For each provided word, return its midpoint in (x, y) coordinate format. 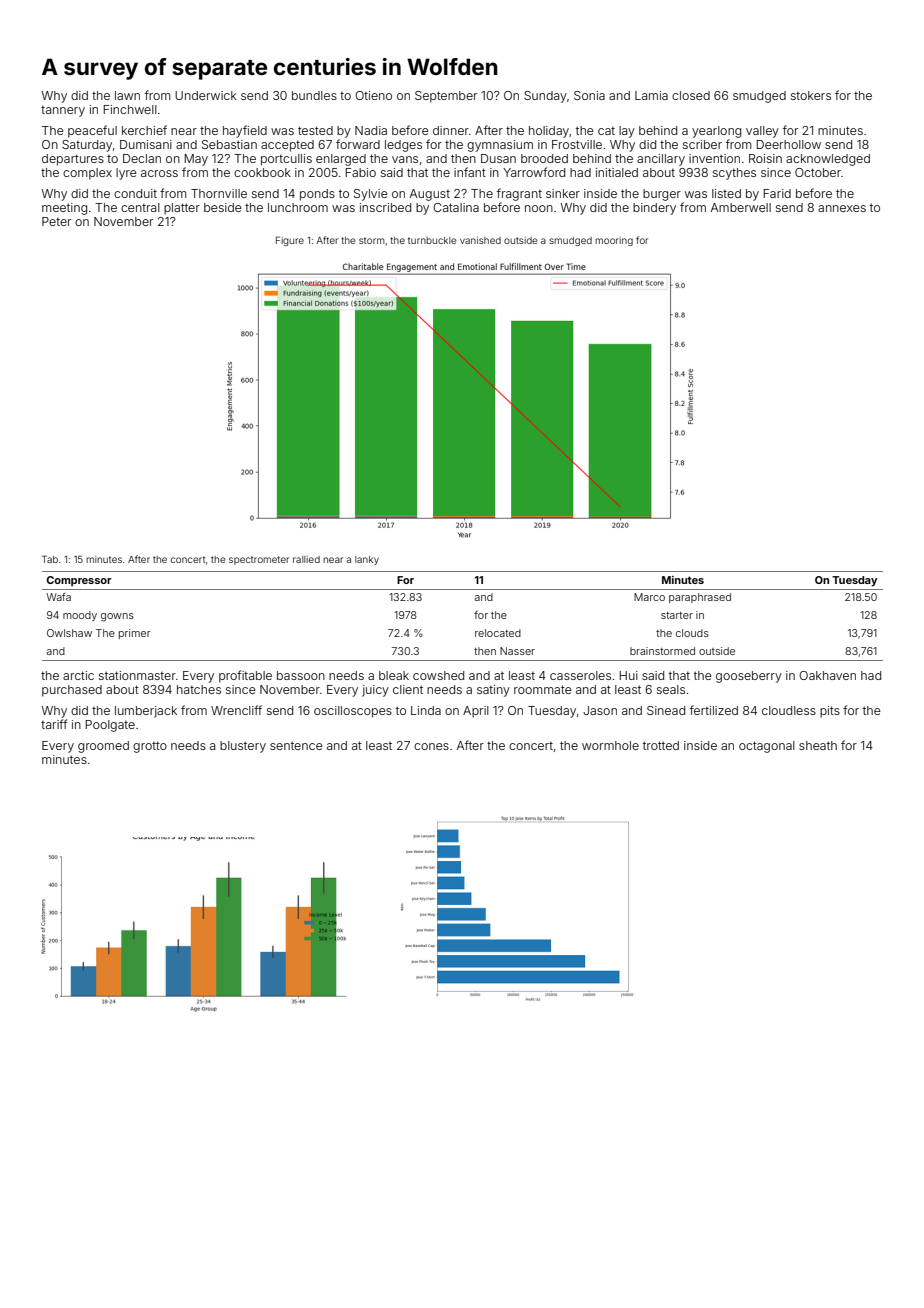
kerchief (144, 130)
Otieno (373, 95)
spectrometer (259, 560)
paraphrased (700, 598)
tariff (54, 724)
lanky (367, 560)
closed (691, 95)
